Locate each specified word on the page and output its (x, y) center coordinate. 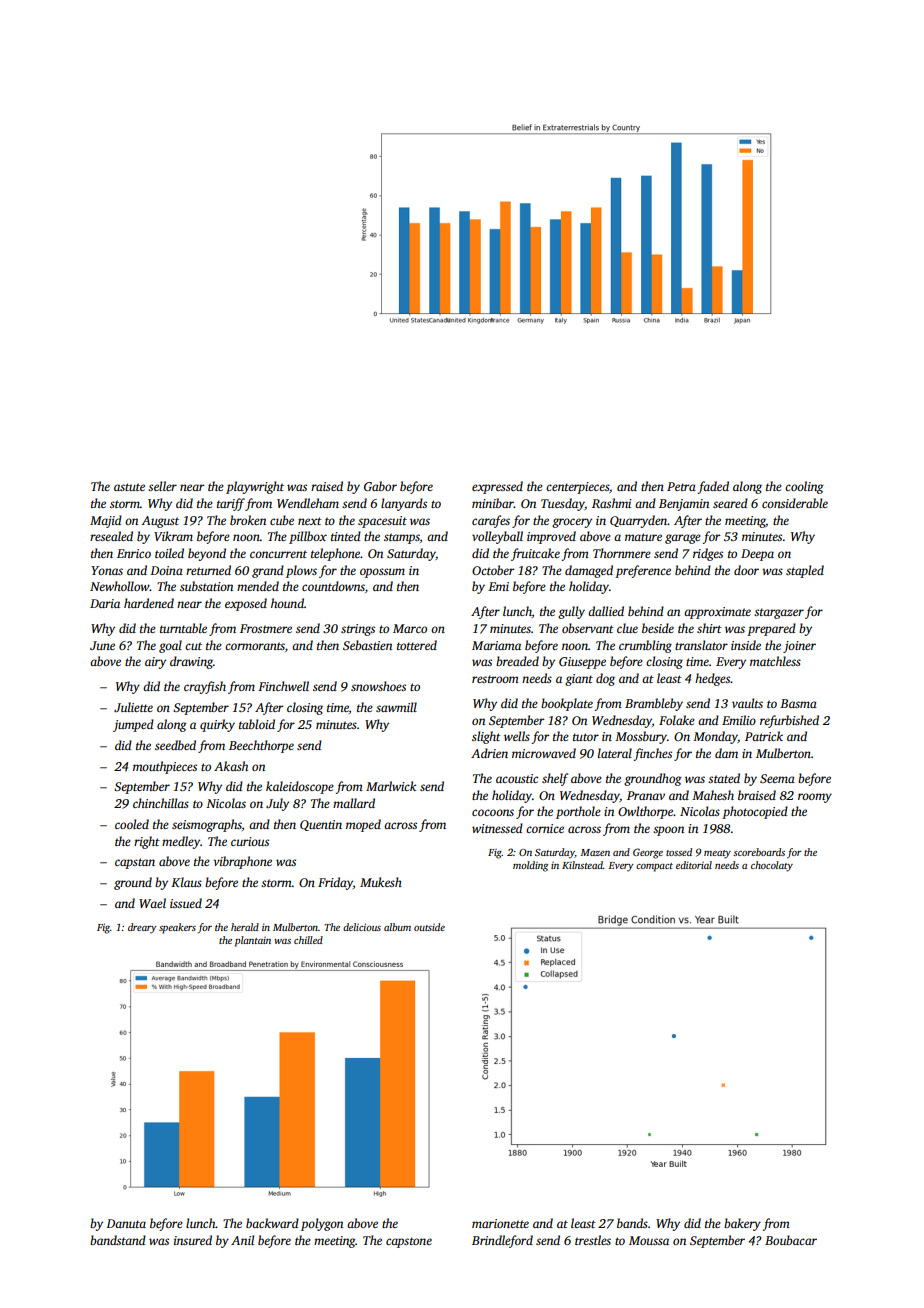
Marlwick (391, 786)
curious (250, 841)
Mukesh (381, 882)
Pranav (646, 795)
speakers (177, 928)
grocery (572, 523)
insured (193, 1240)
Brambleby (654, 704)
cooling (804, 487)
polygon (322, 1224)
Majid (106, 521)
